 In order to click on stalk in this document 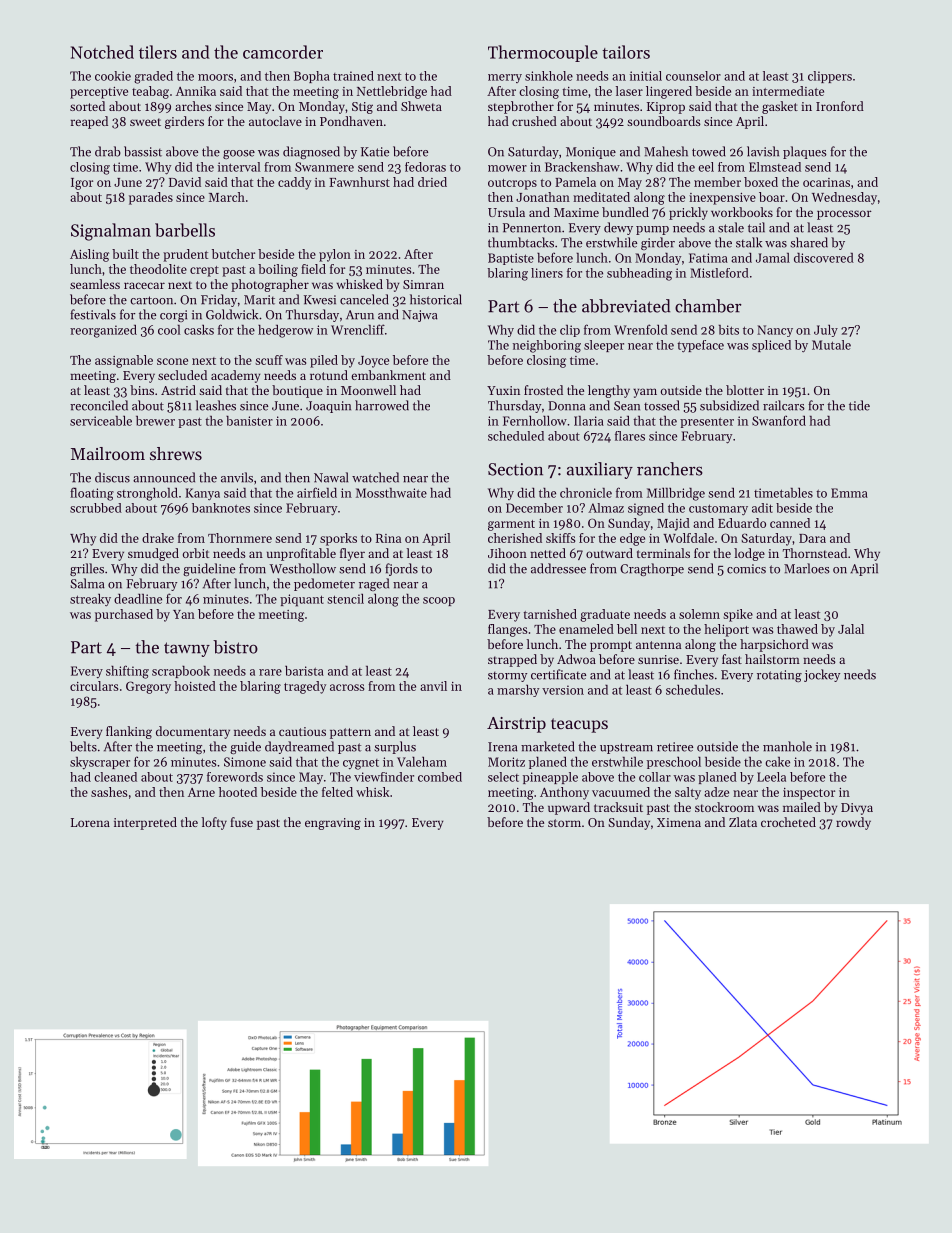, I will do `click(749, 242)`.
